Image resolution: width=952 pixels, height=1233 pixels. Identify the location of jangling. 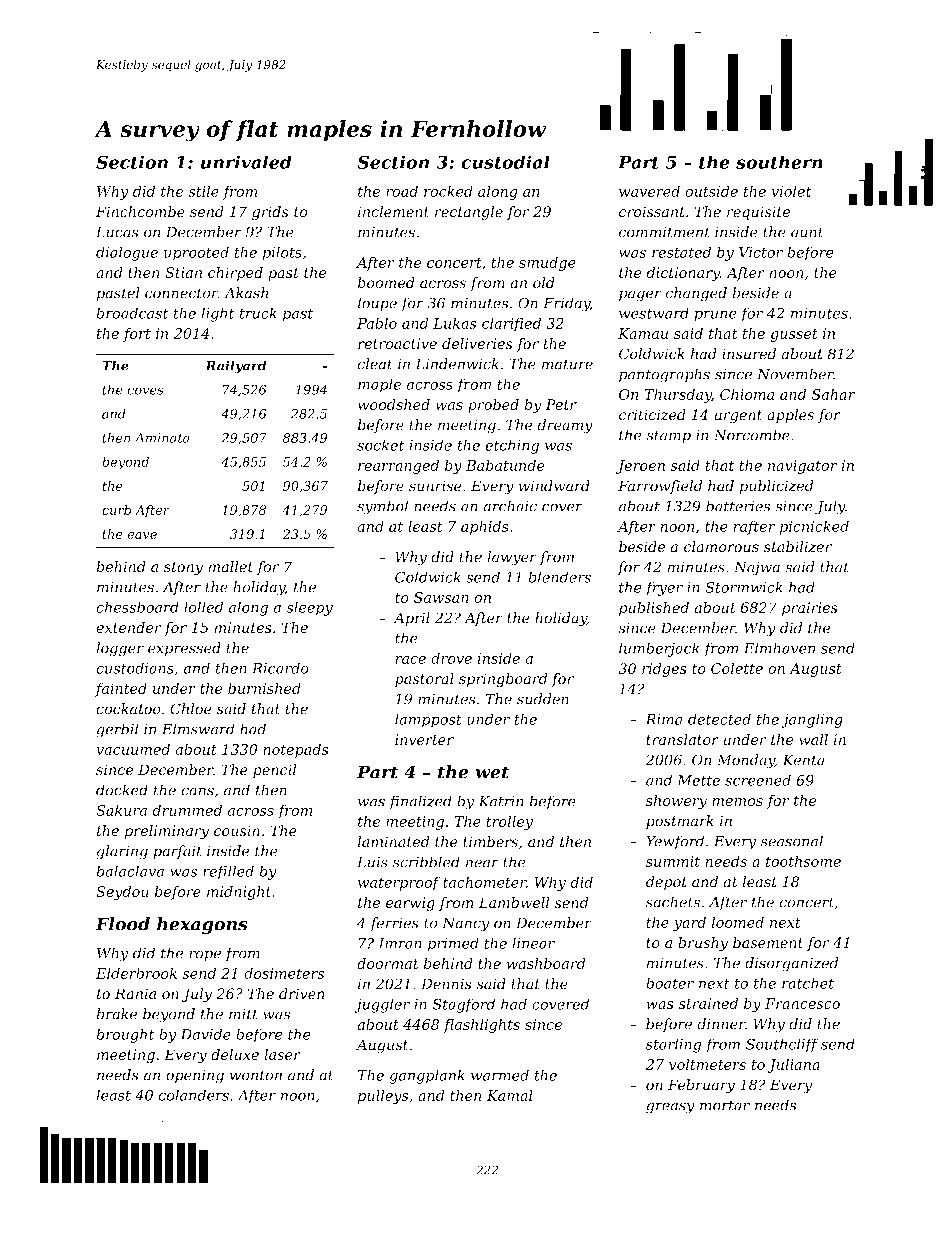
(812, 720).
